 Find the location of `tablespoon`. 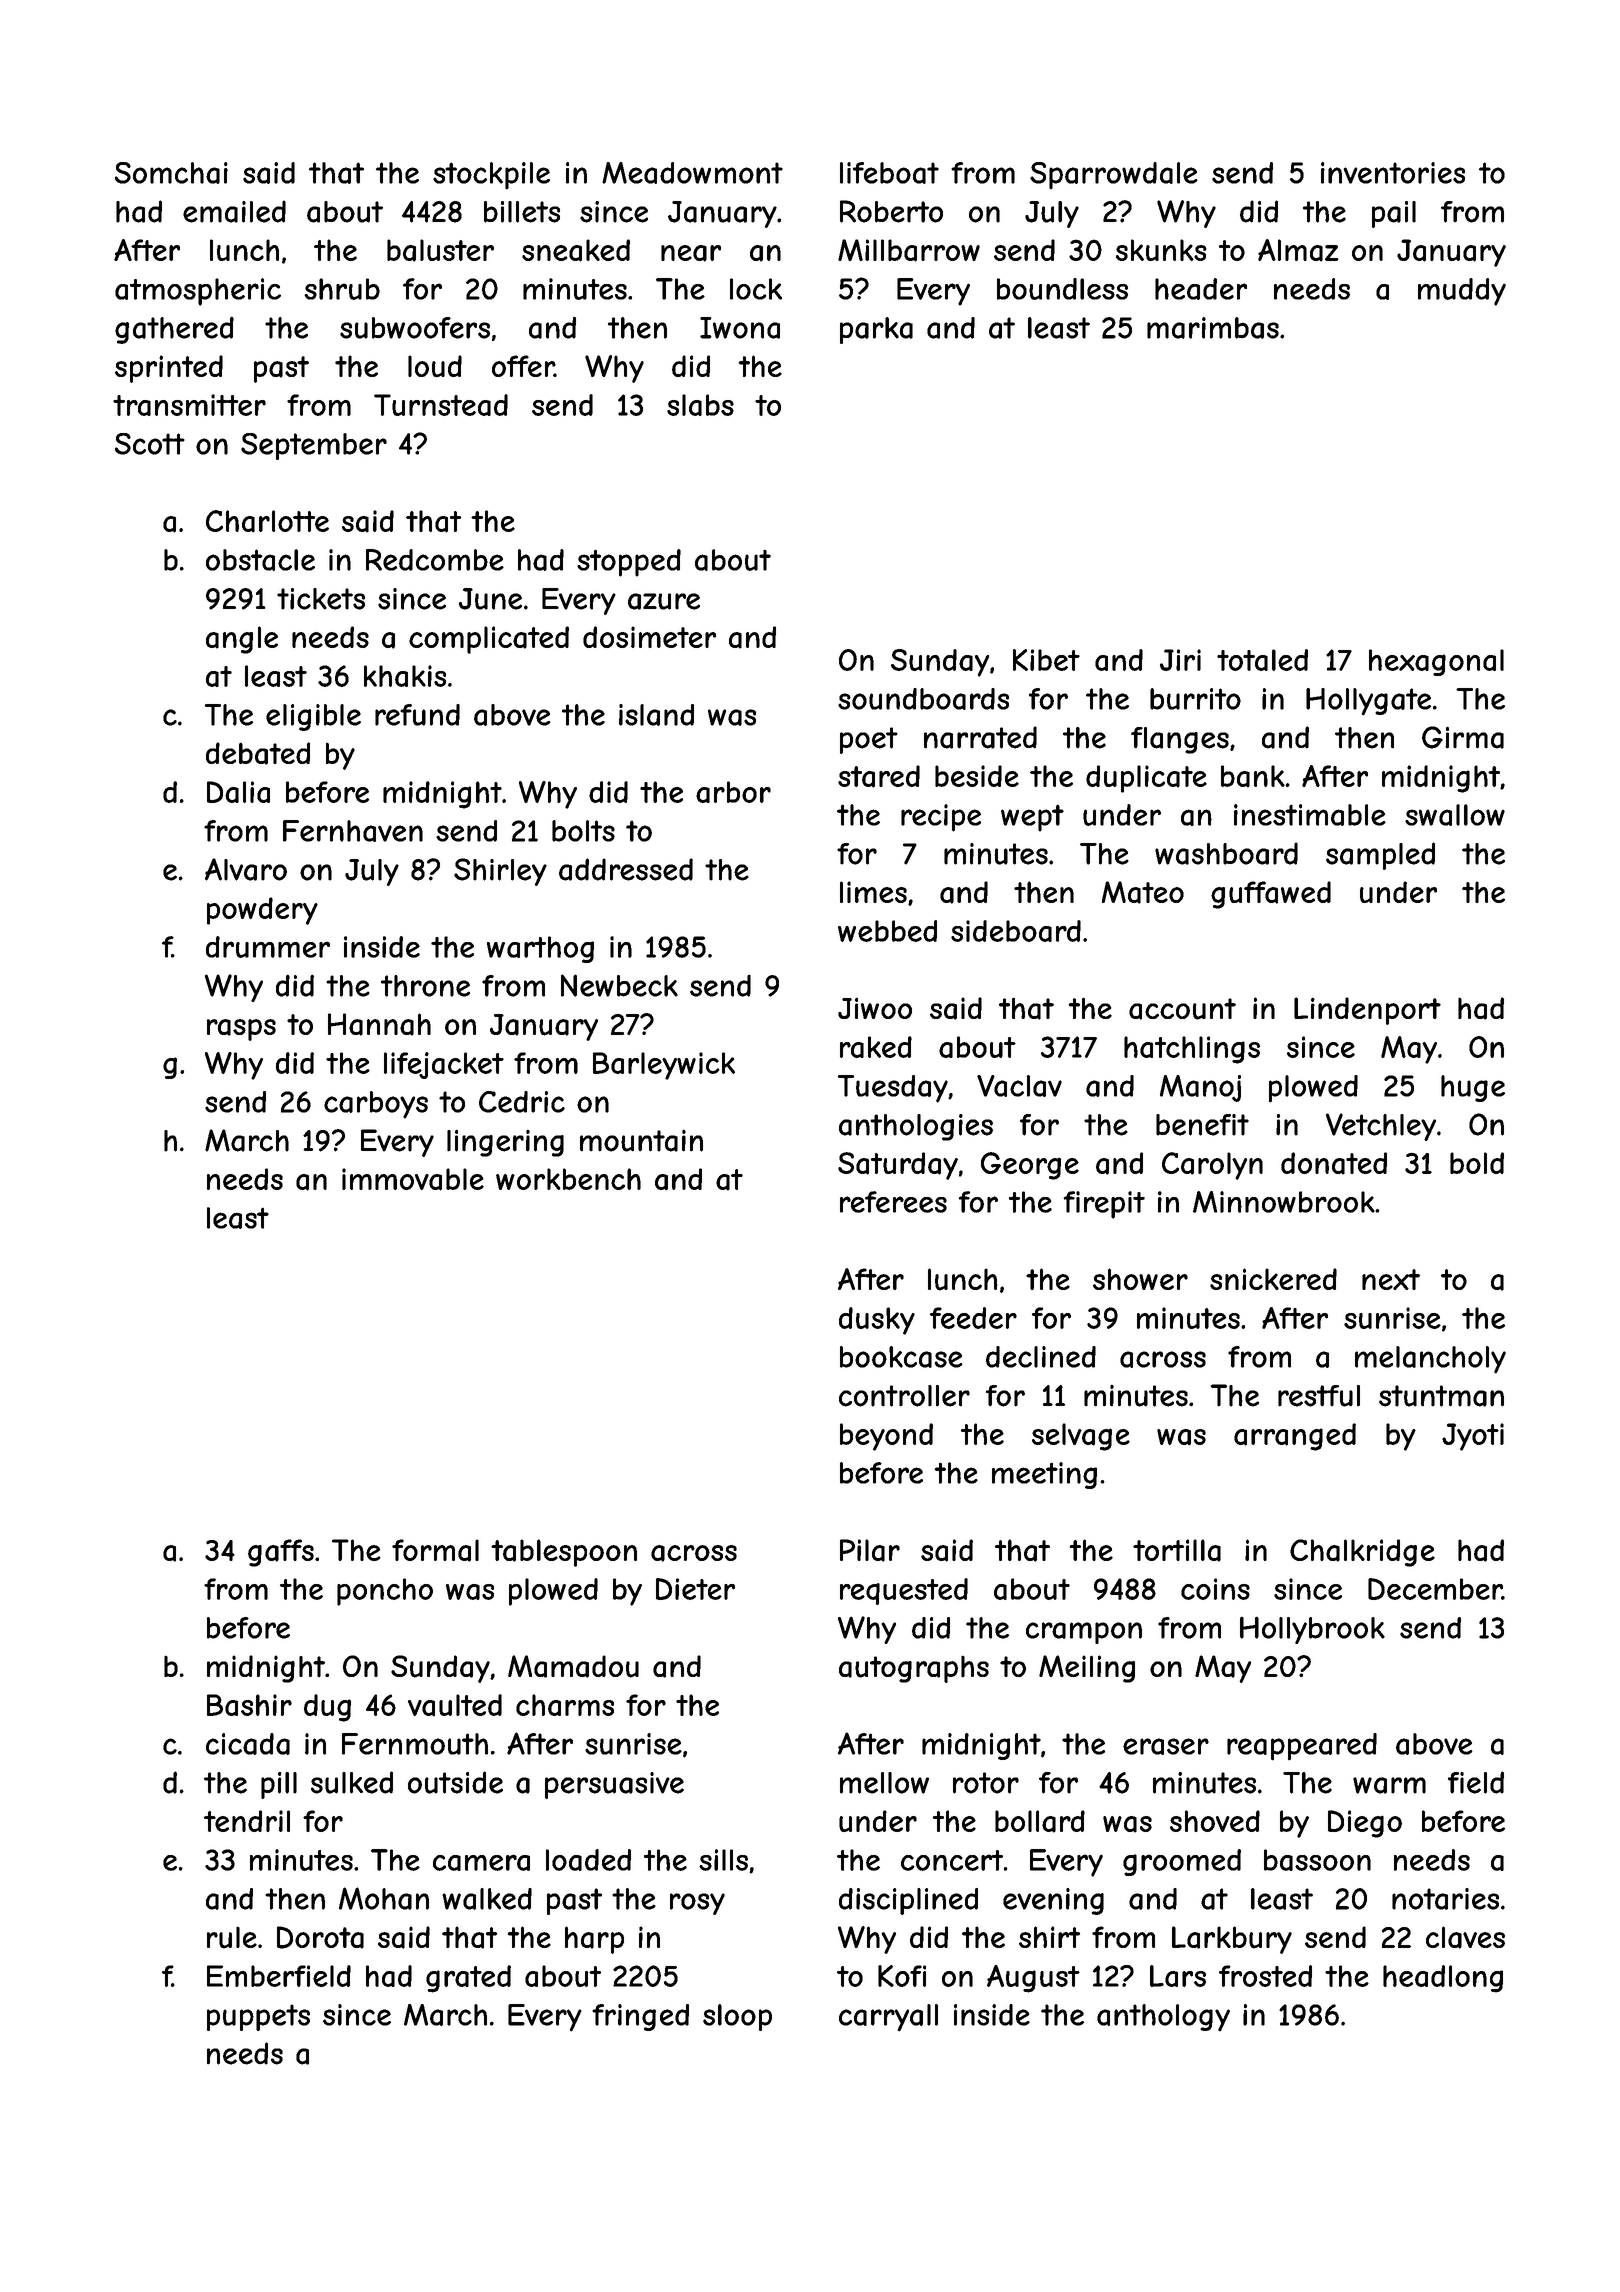

tablespoon is located at coordinates (564, 1553).
